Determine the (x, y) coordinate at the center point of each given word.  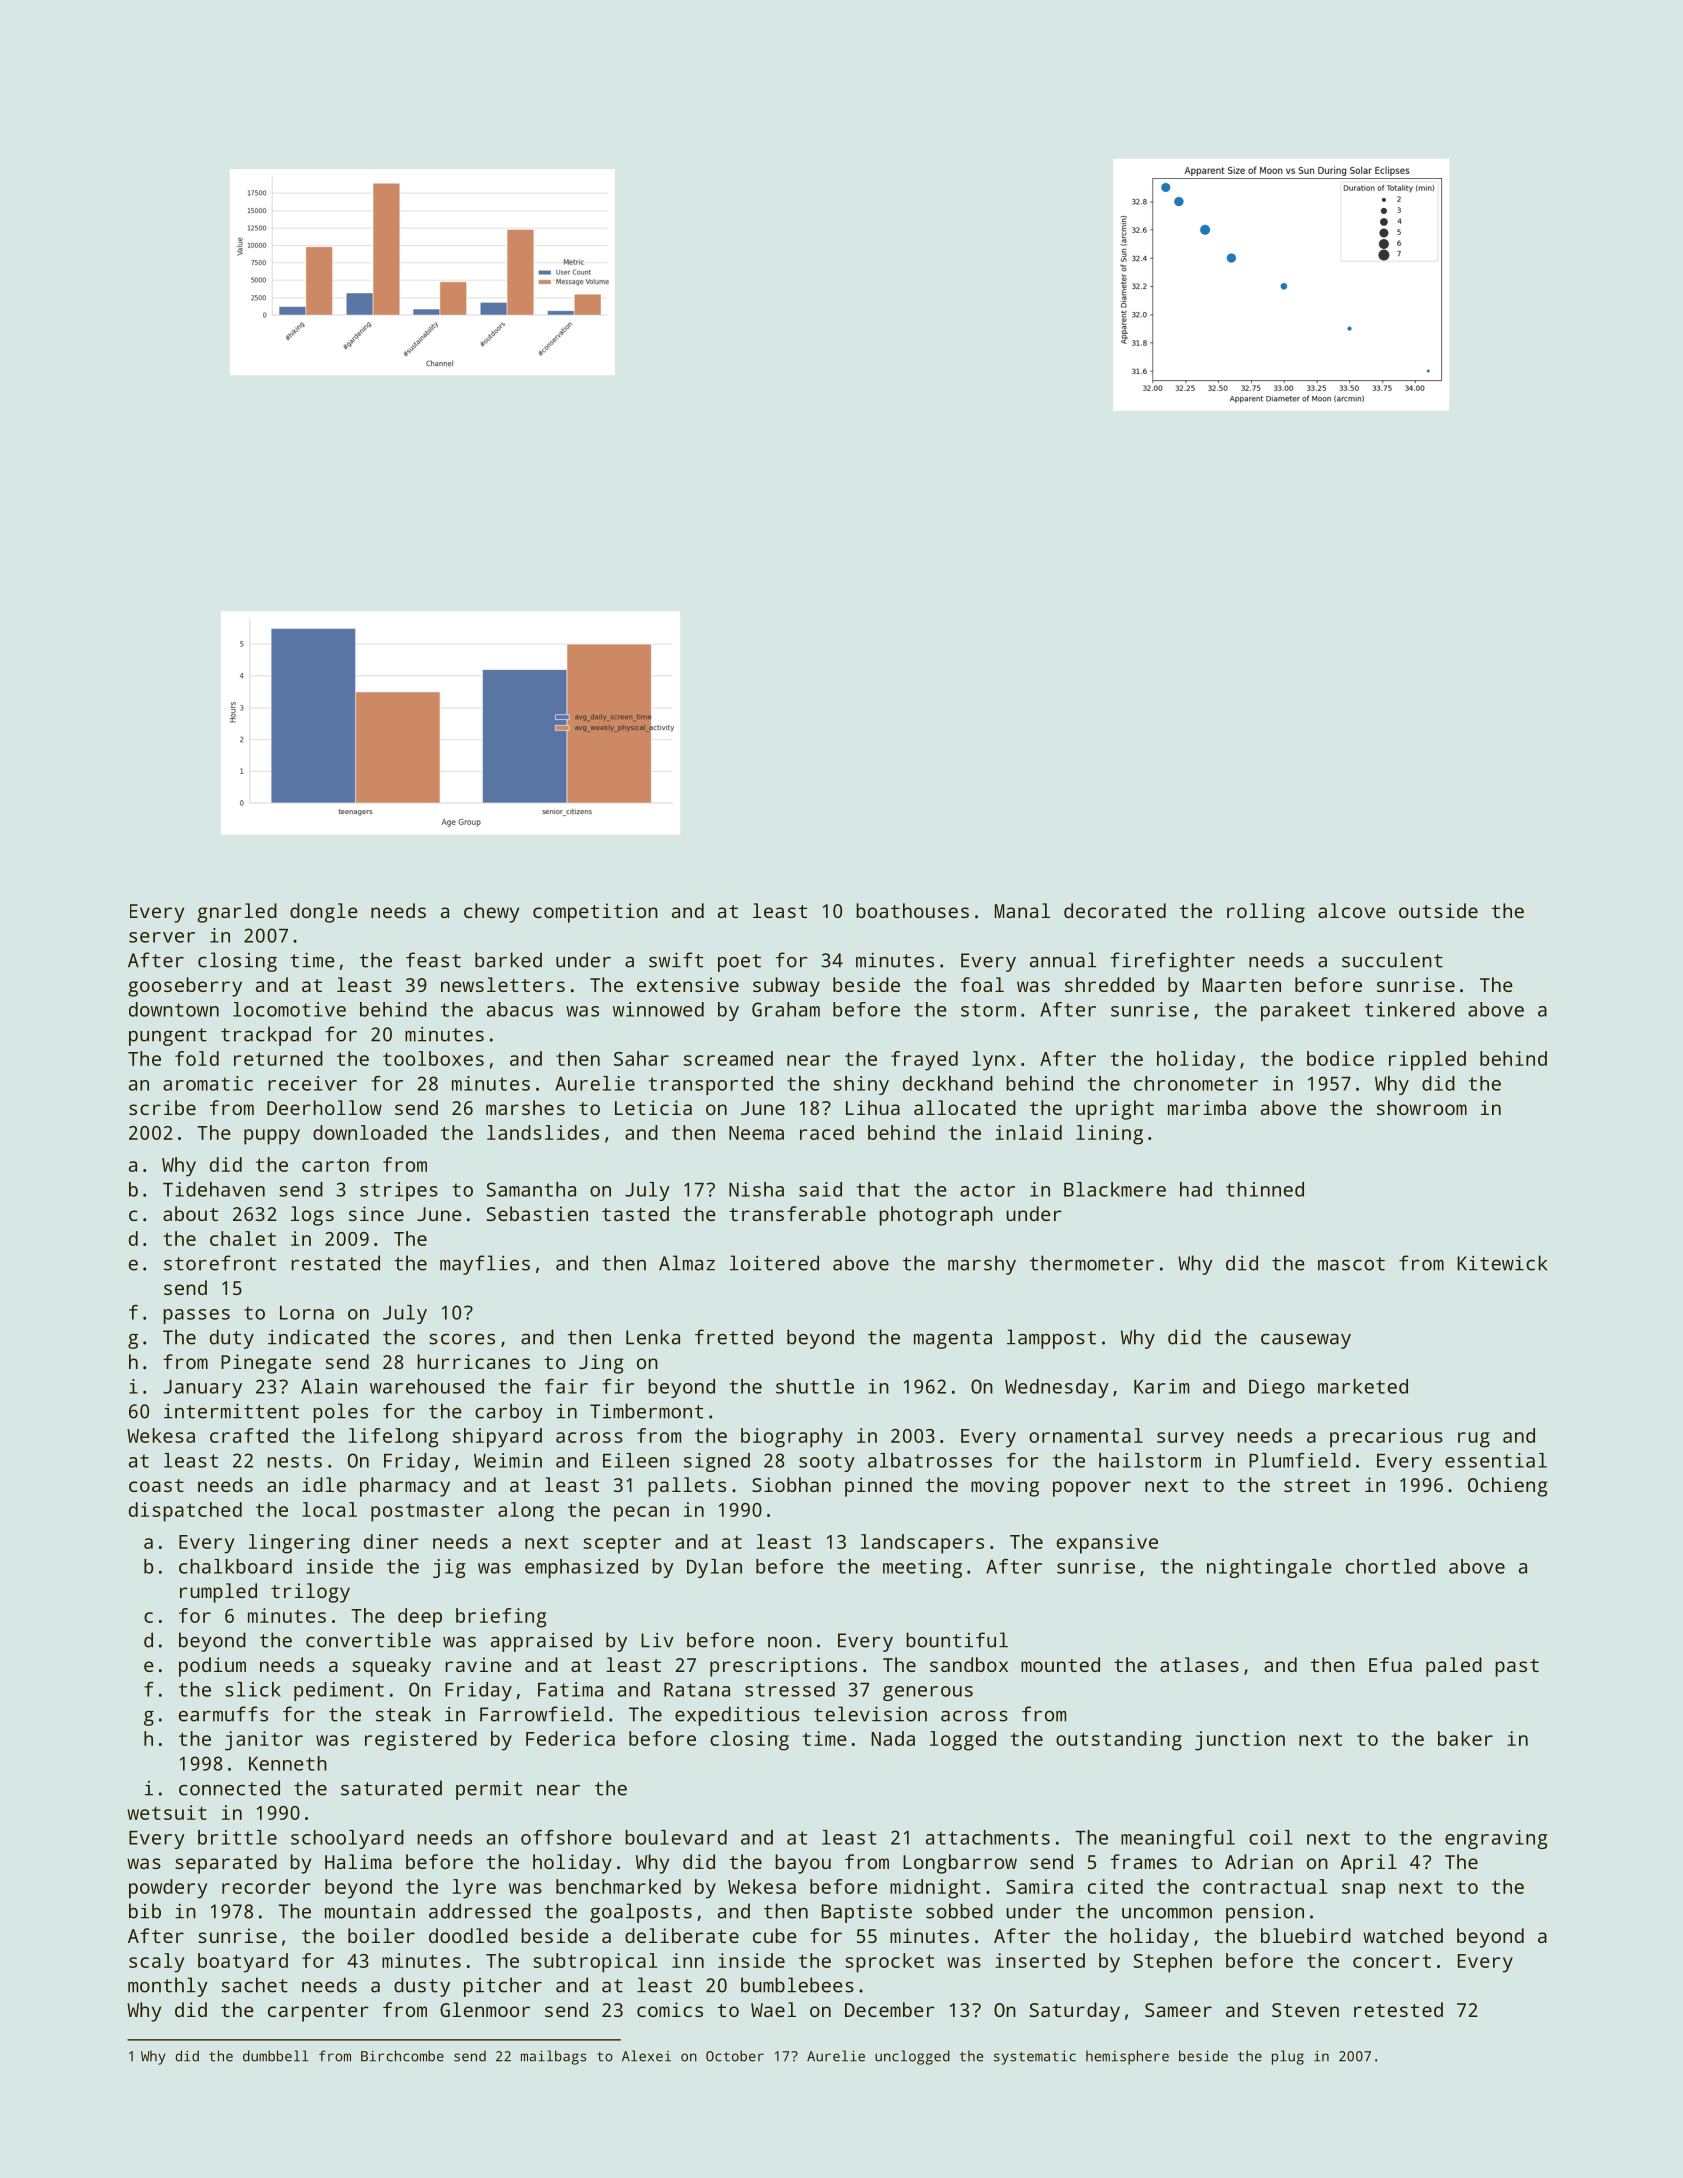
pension (1265, 1913)
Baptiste (867, 1913)
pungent (168, 1037)
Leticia (653, 1107)
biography (792, 1438)
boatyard (243, 1963)
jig (449, 1568)
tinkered (1410, 1009)
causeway (1306, 1341)
